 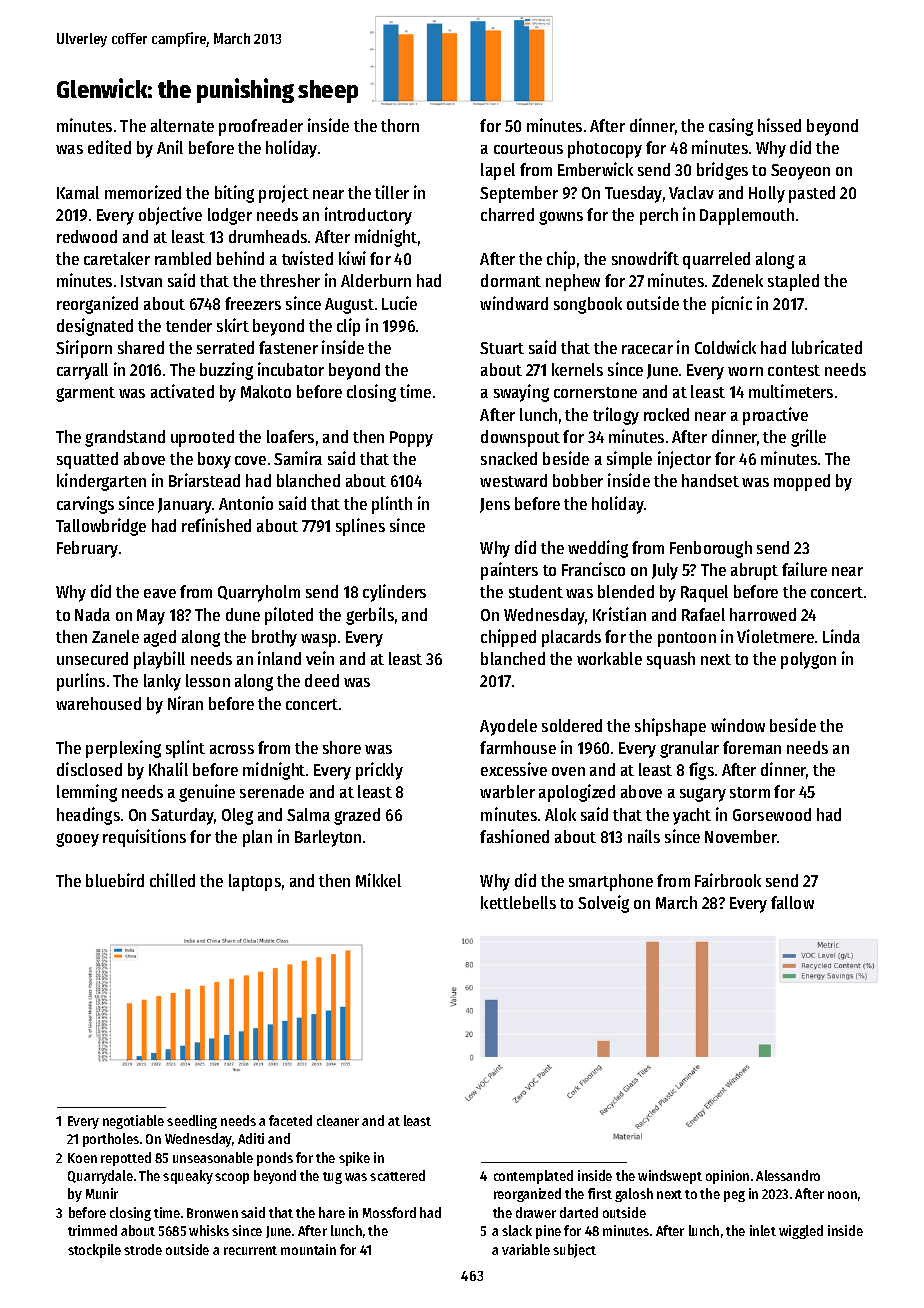 What do you see at coordinates (763, 1230) in the screenshot?
I see `inlet` at bounding box center [763, 1230].
